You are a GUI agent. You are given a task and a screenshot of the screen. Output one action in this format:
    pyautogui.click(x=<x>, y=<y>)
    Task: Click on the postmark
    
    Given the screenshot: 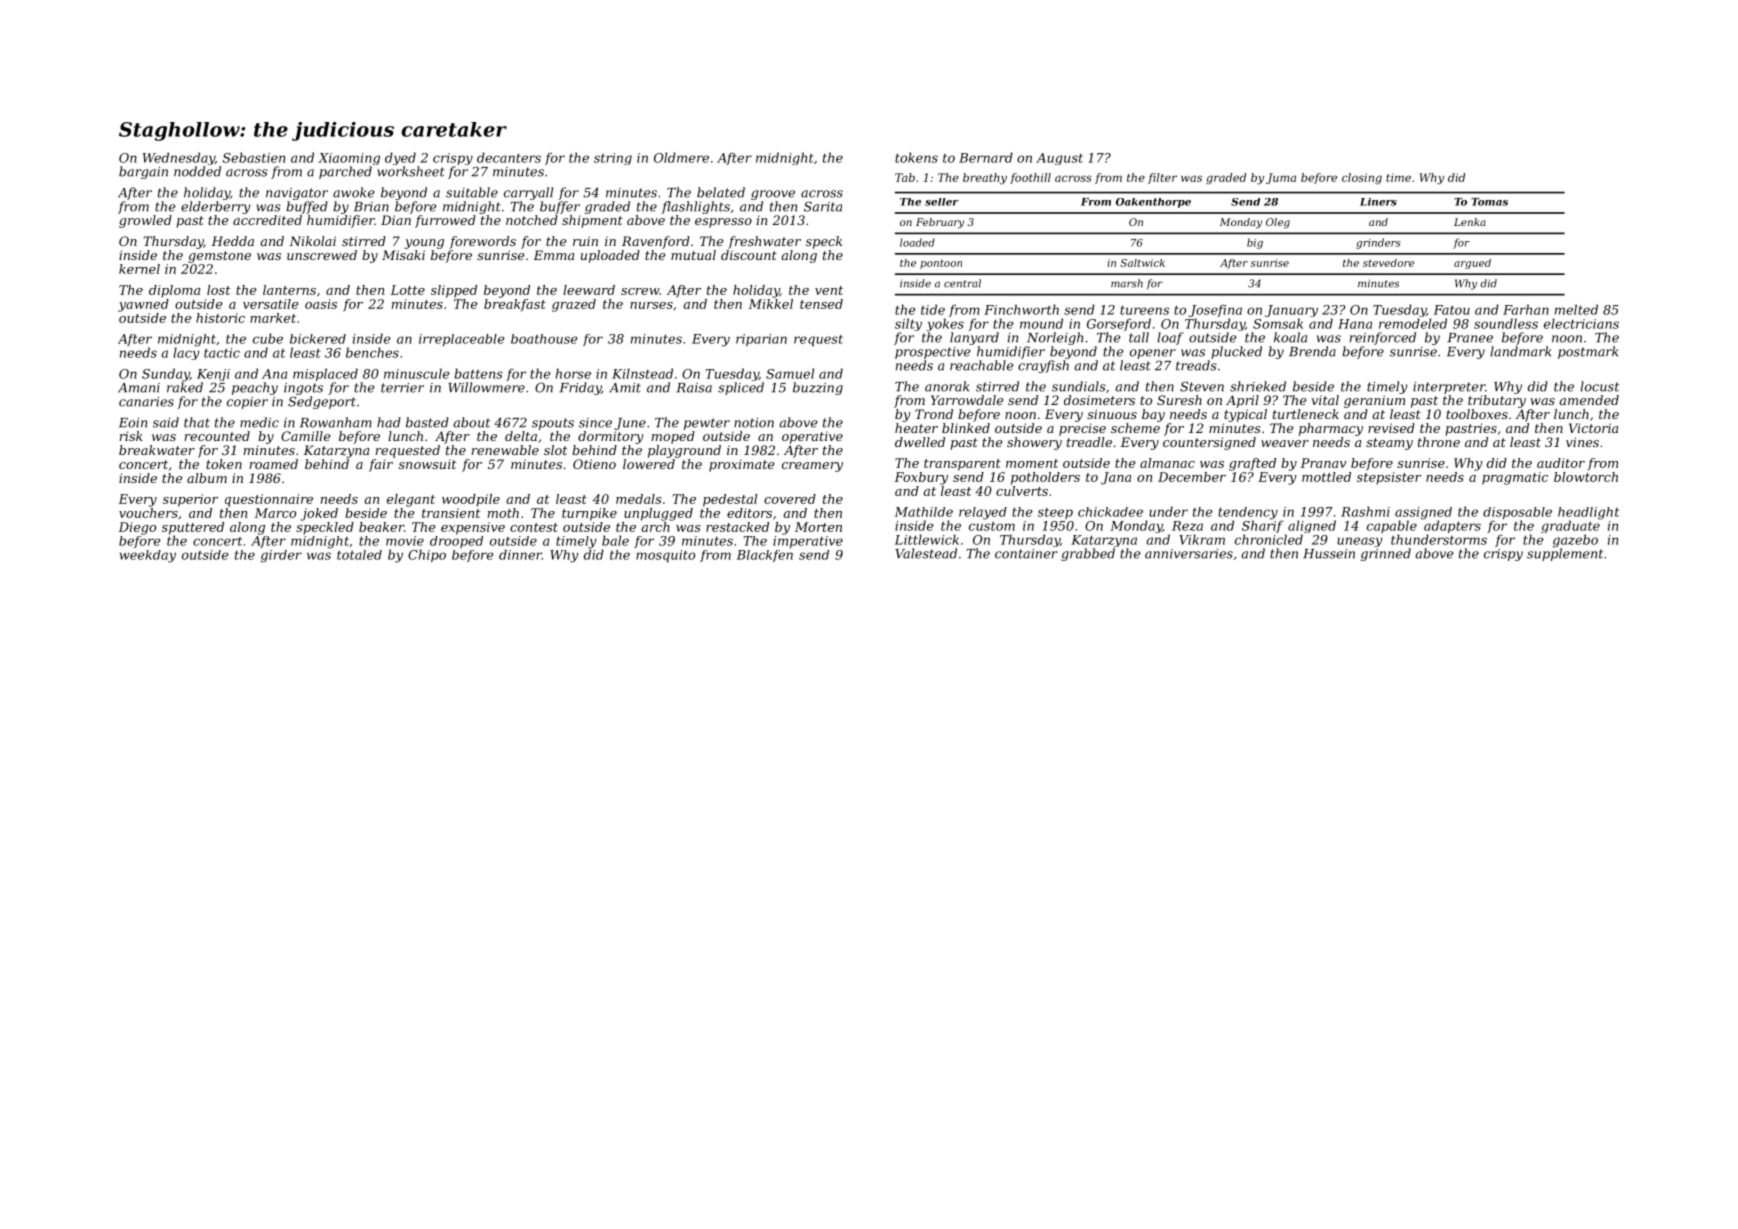 What is the action you would take?
    pyautogui.click(x=1588, y=352)
